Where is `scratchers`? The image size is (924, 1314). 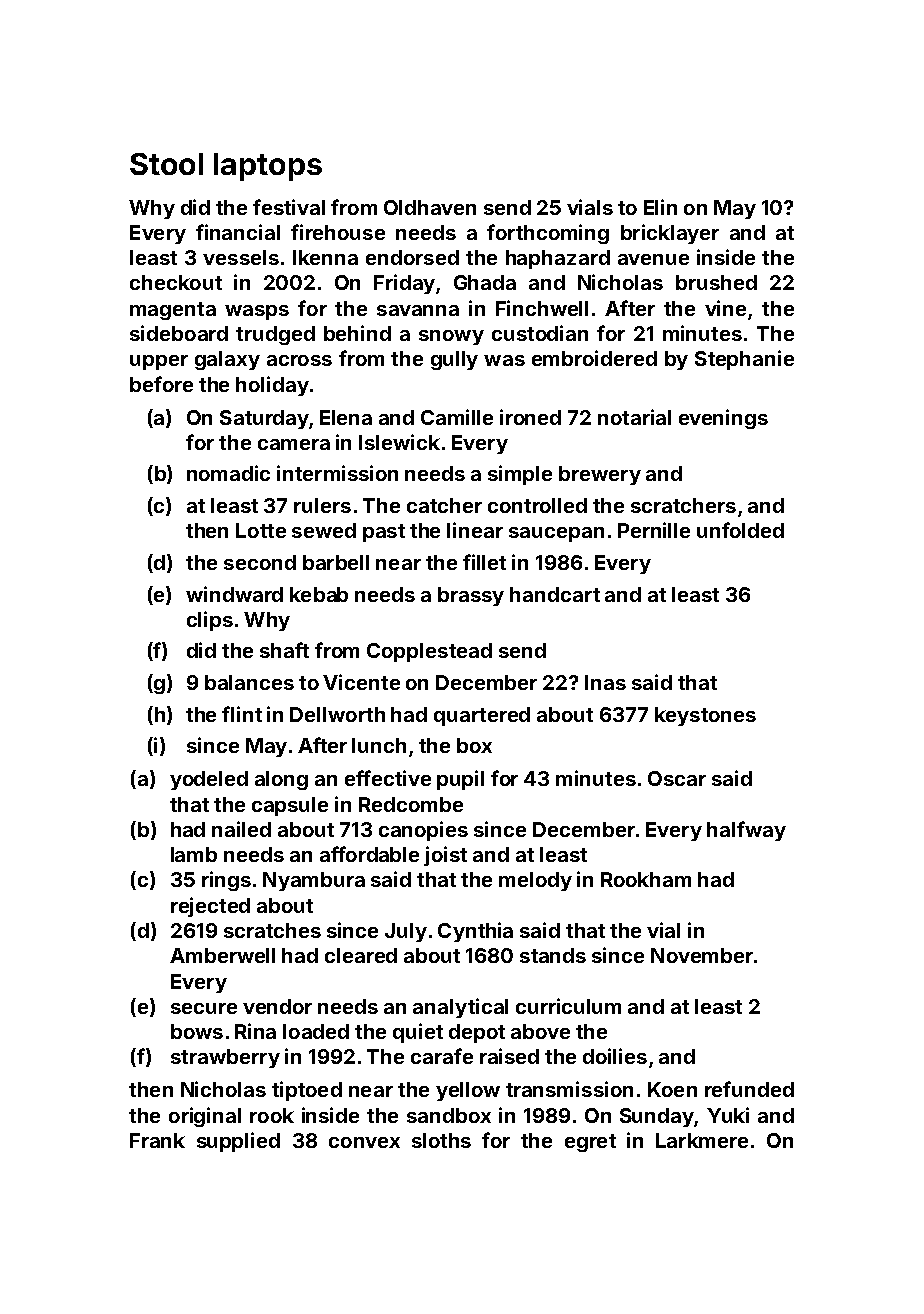
scratchers is located at coordinates (683, 505).
